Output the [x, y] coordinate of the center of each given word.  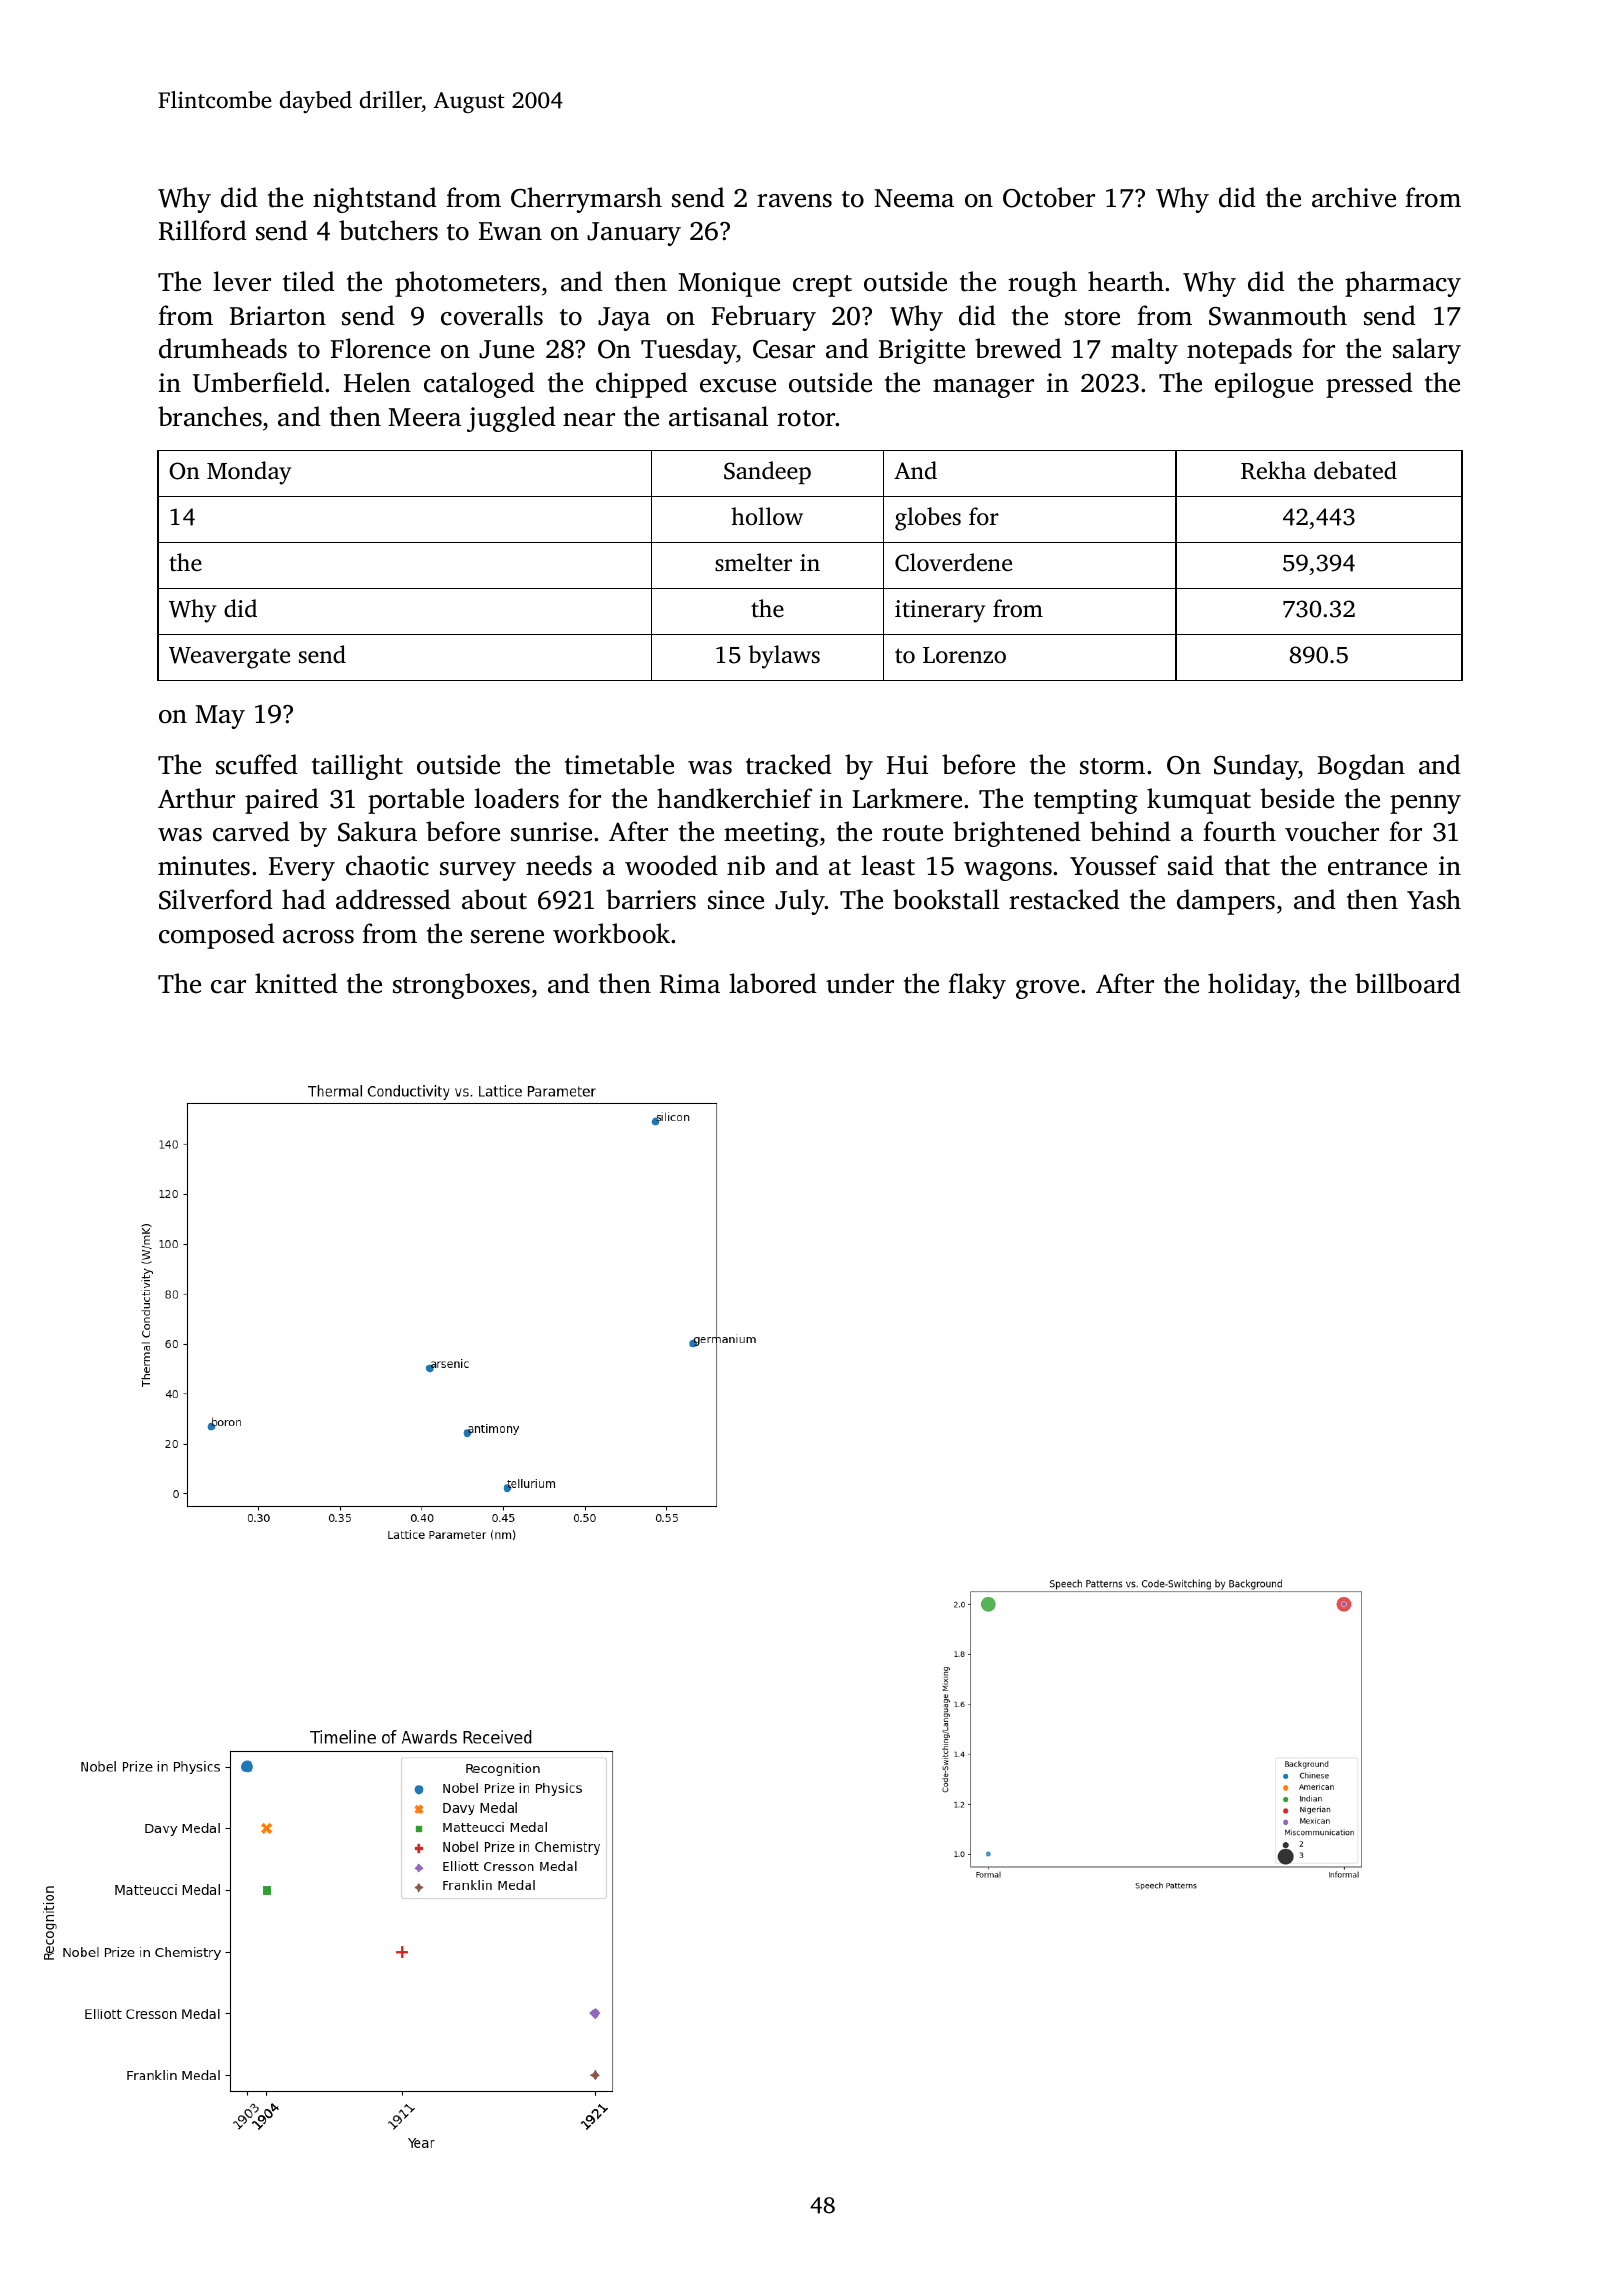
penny [1425, 804]
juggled [511, 419]
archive [1354, 197]
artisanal [718, 416]
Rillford [203, 230]
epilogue [1264, 385]
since [736, 900]
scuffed [257, 764]
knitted [296, 983]
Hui [907, 765]
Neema [914, 198]
